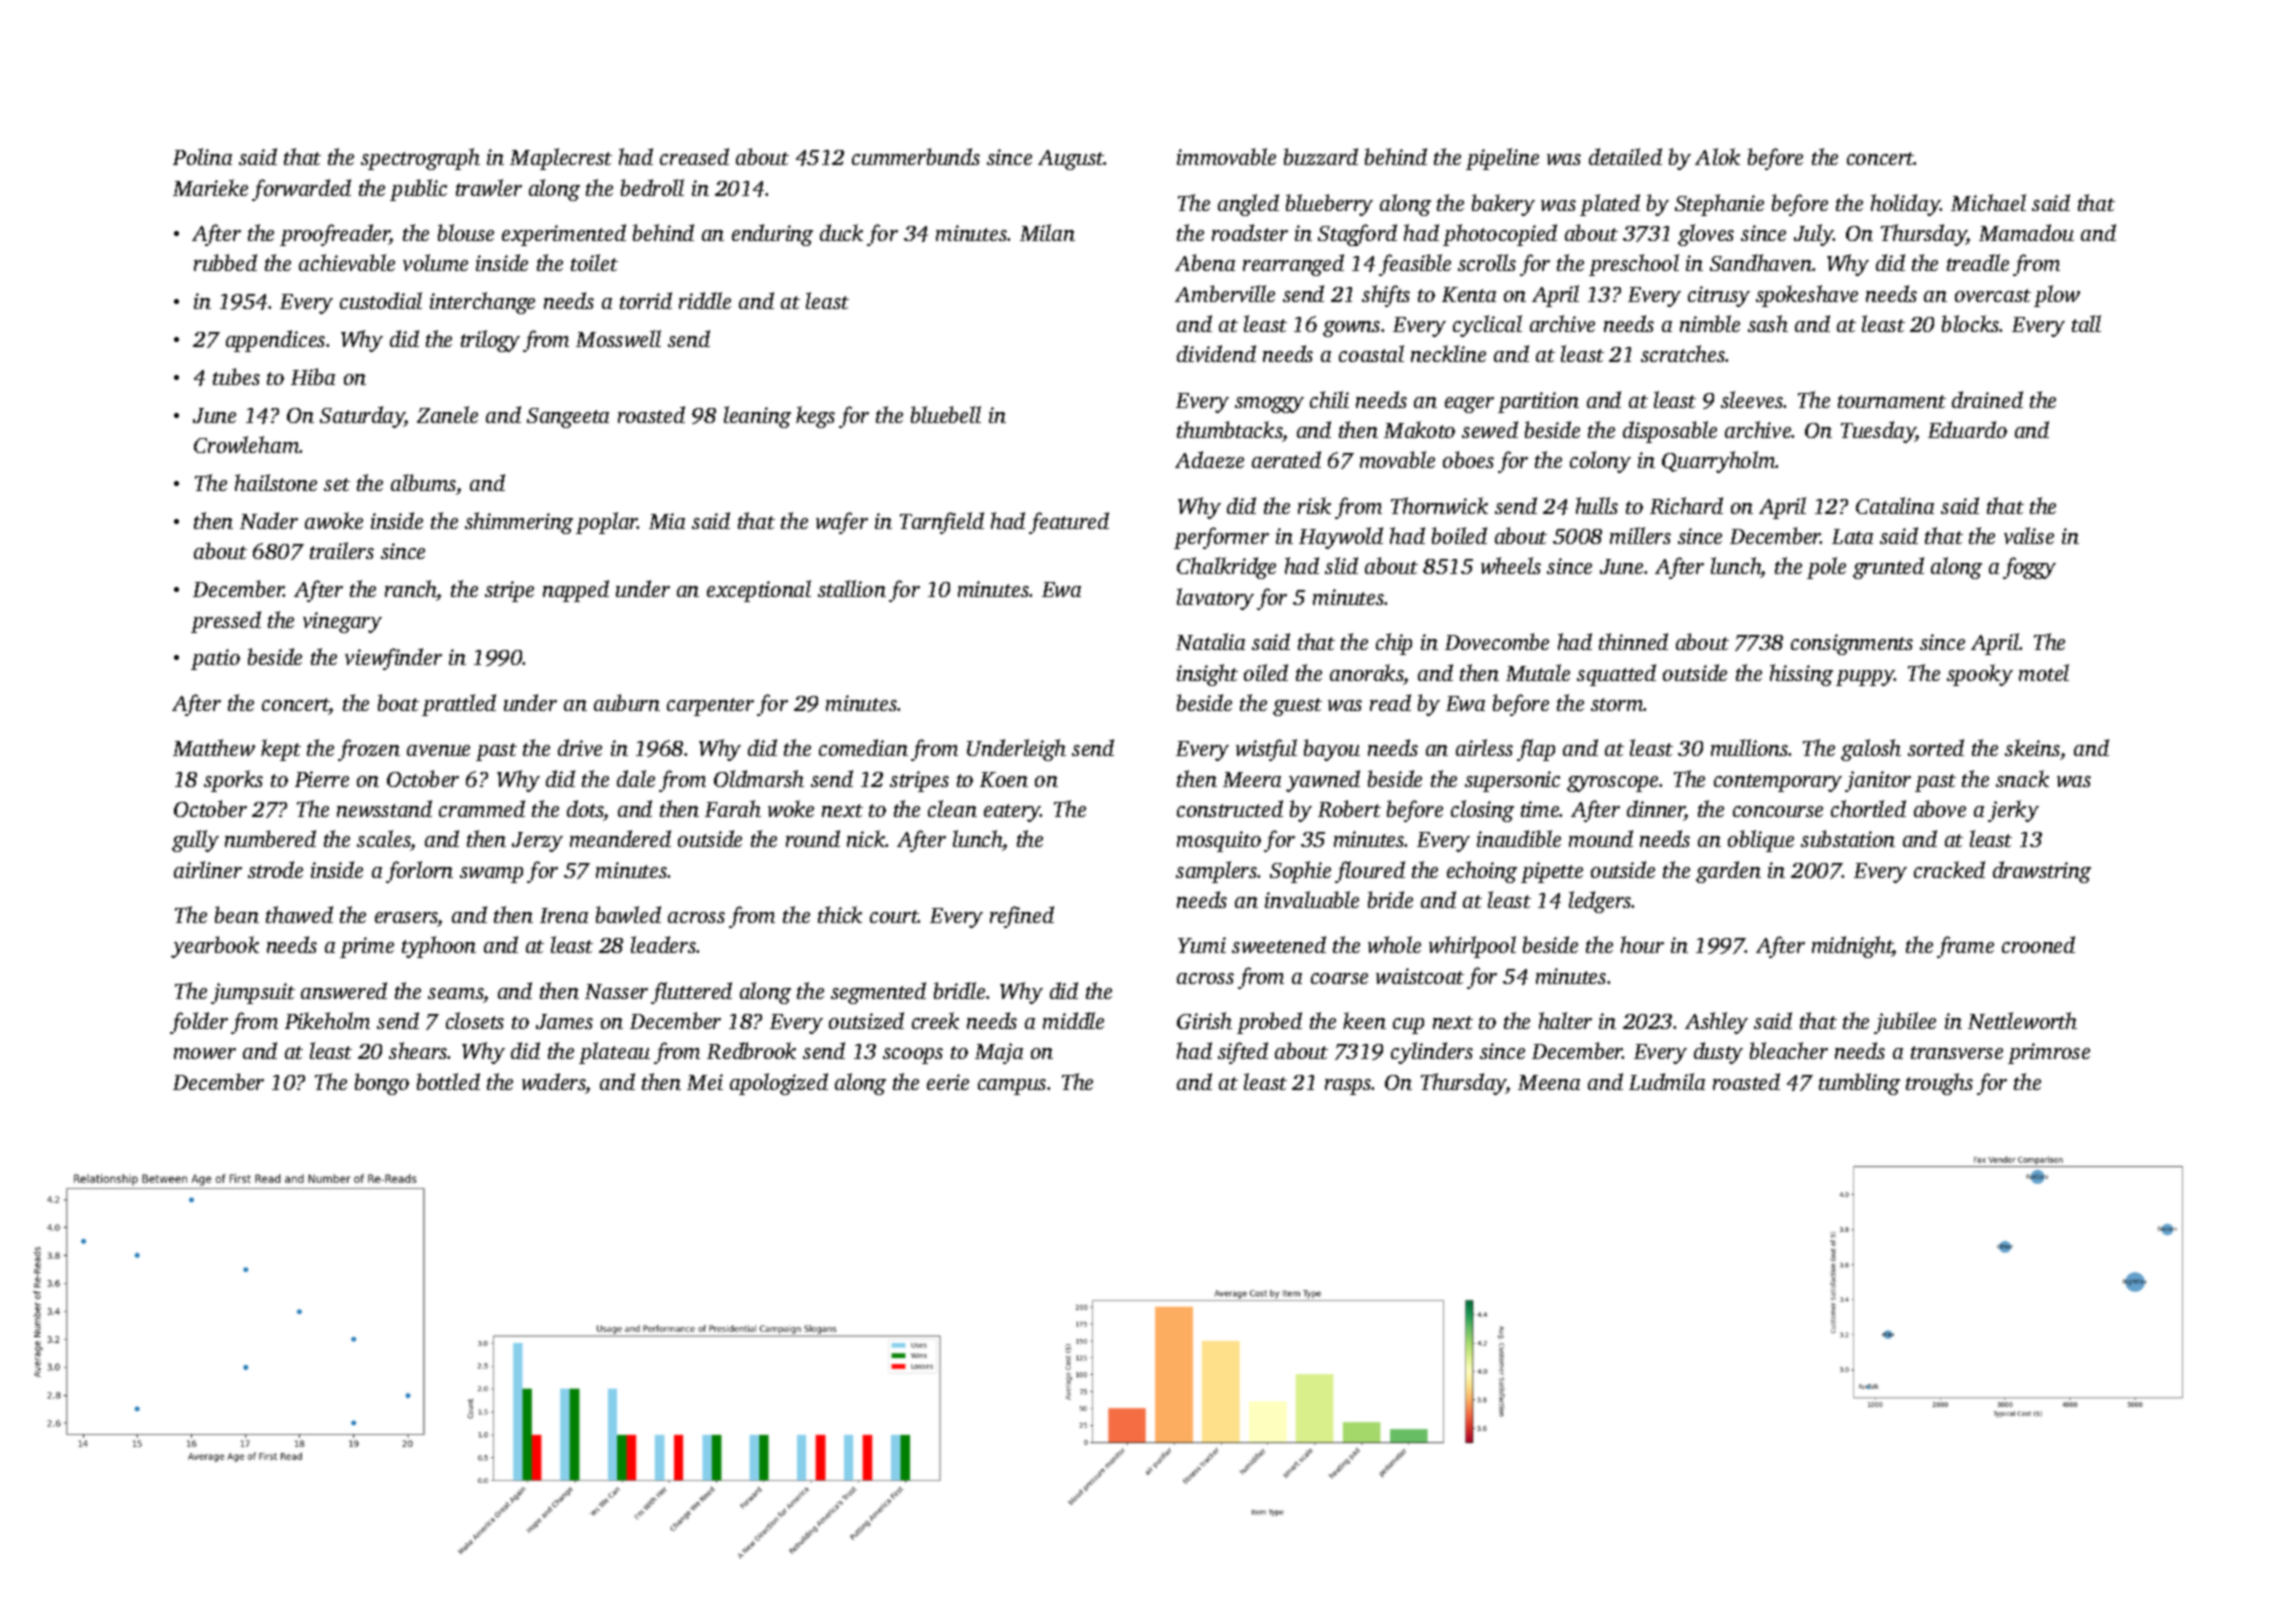 This screenshot has width=2292, height=1620. I want to click on Abena, so click(1205, 262).
